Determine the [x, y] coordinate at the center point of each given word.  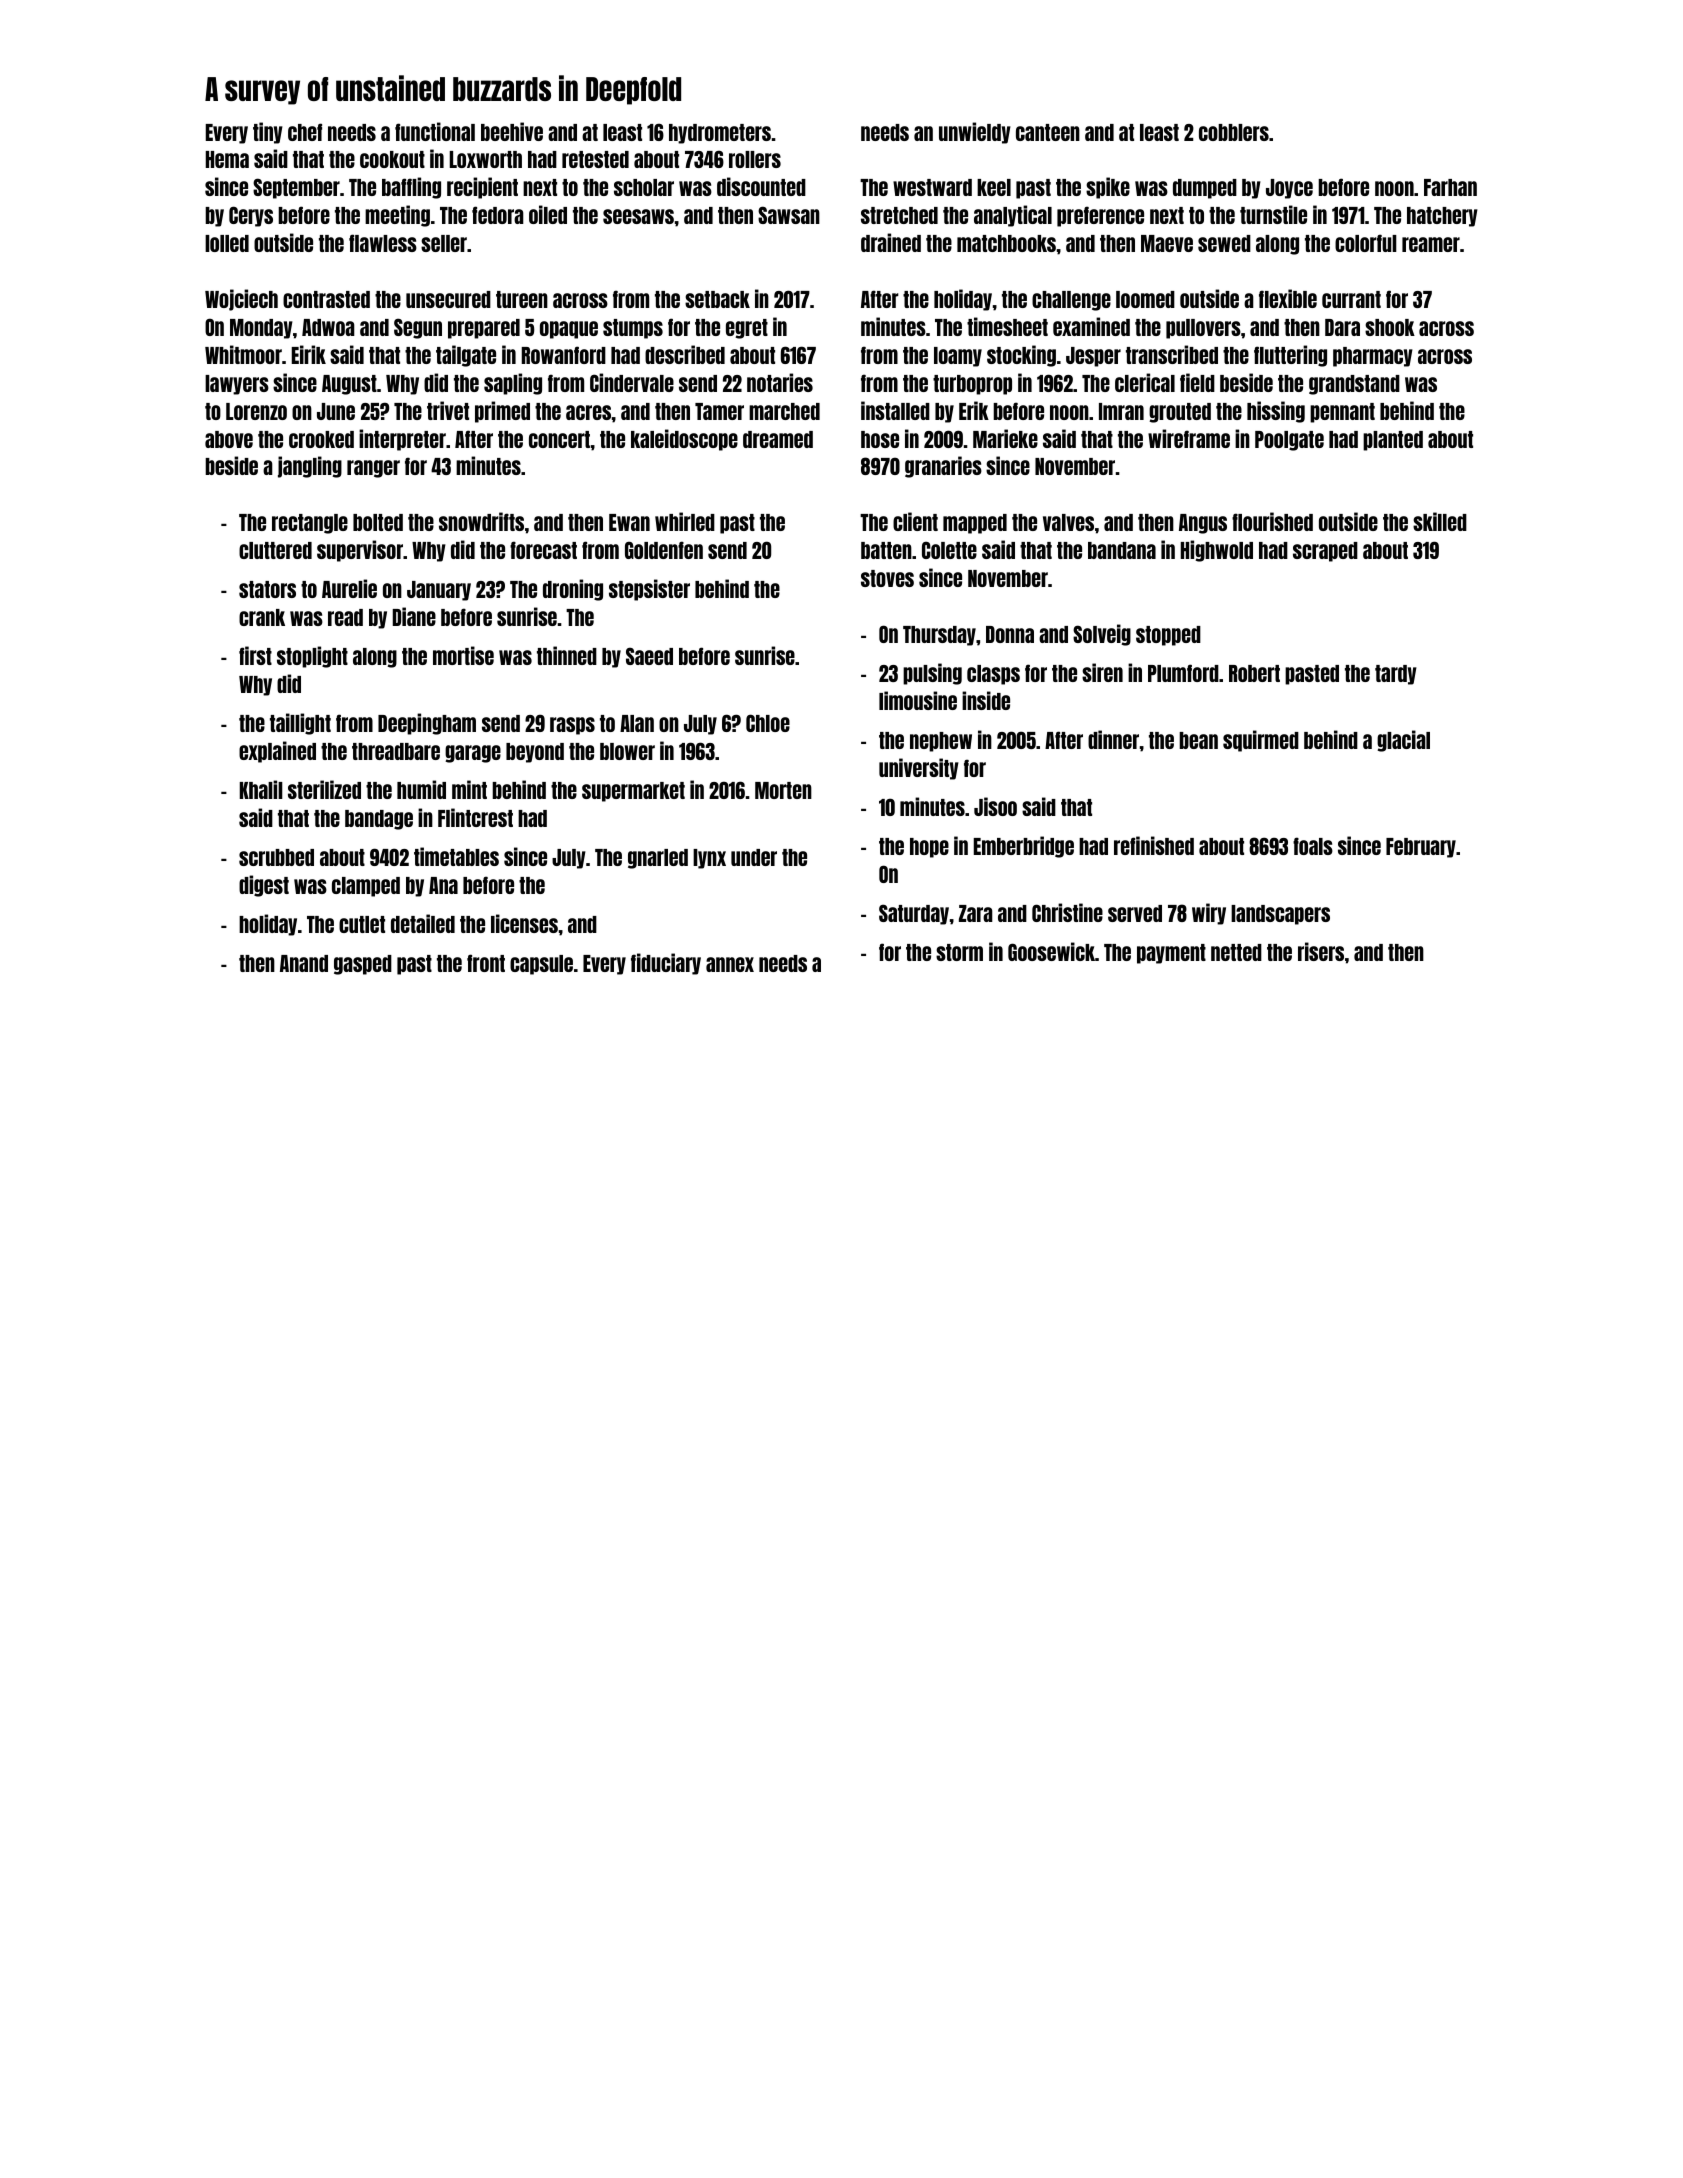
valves [1068, 522]
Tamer [719, 411]
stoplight [312, 657]
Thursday [939, 636]
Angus [1203, 524]
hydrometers [720, 134]
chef [305, 132]
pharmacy [1373, 357]
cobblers [1234, 132]
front [486, 963]
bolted [378, 522]
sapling [513, 384]
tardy [1396, 675]
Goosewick [1051, 951]
